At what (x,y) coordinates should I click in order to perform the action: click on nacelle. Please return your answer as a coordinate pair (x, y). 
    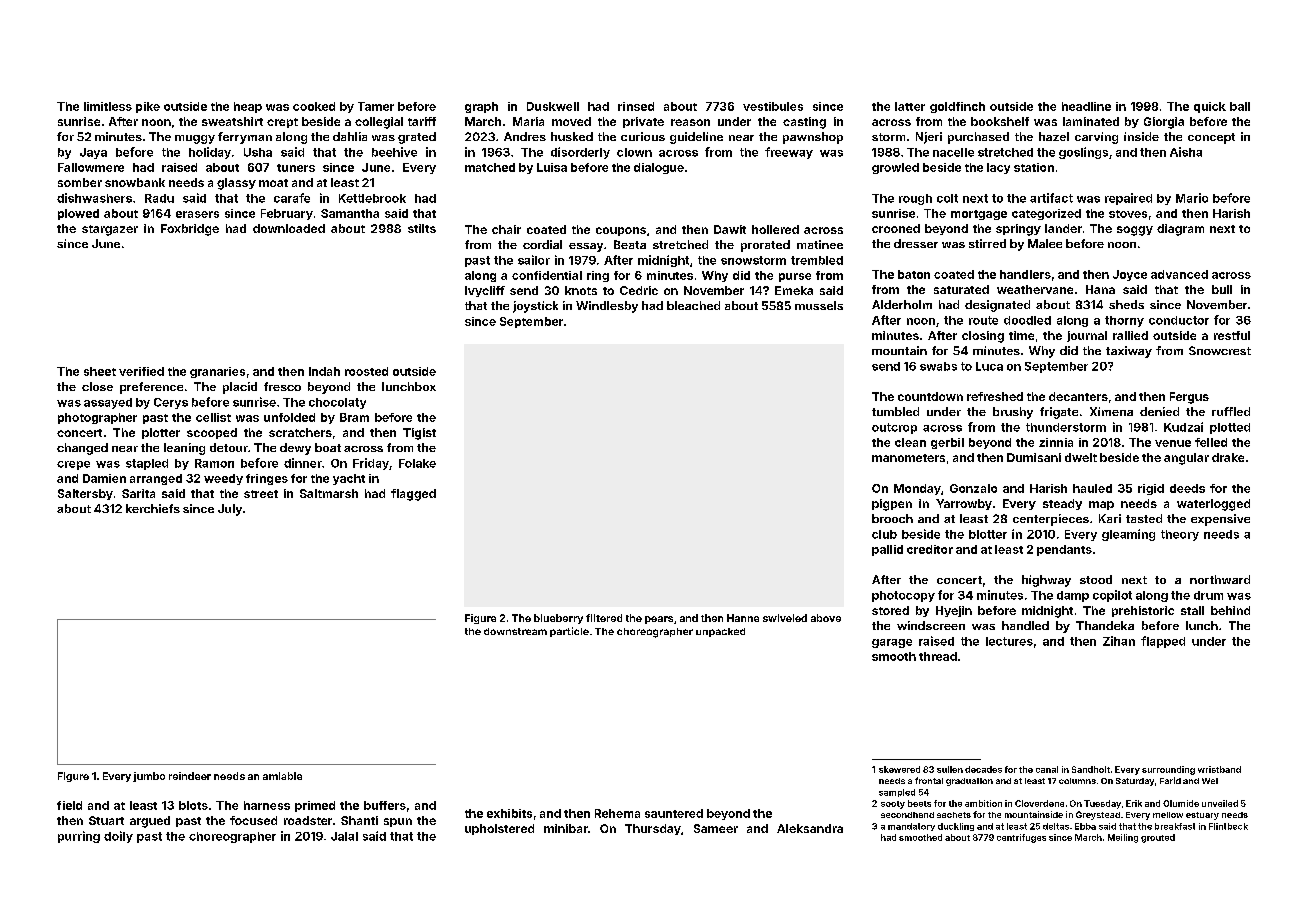
    Looking at the image, I should click on (953, 152).
